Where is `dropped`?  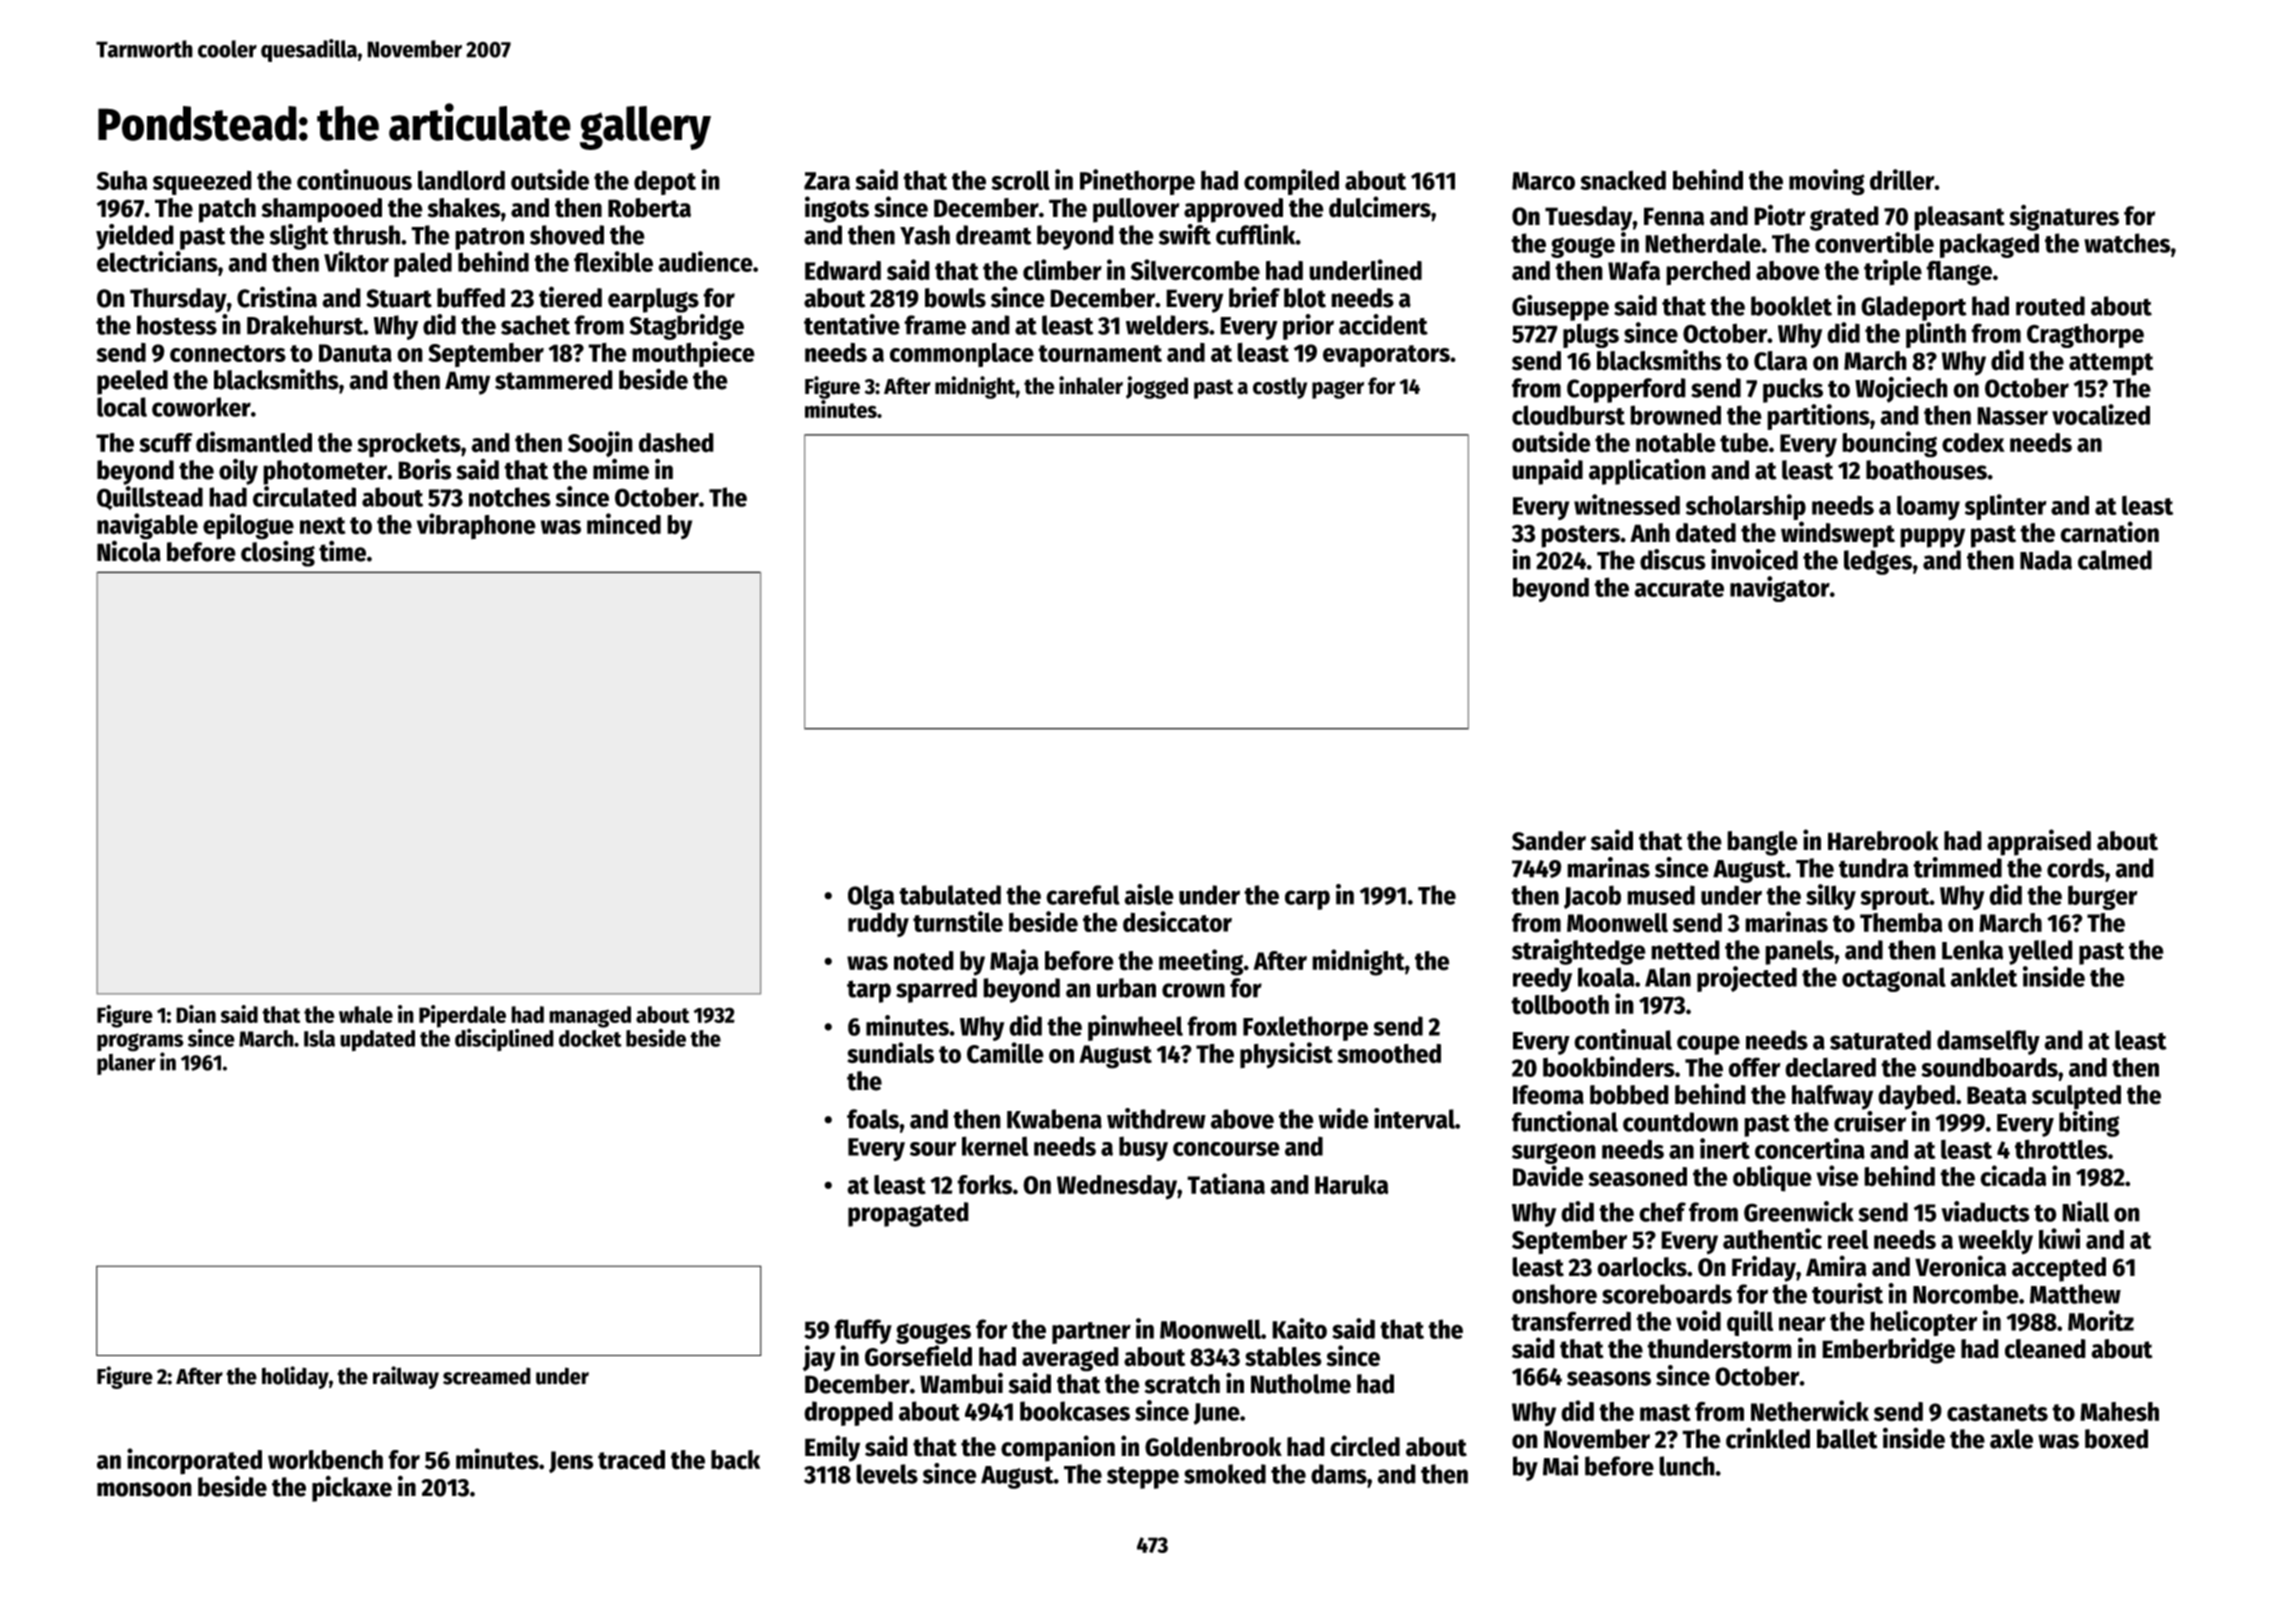
dropped is located at coordinates (848, 1413).
